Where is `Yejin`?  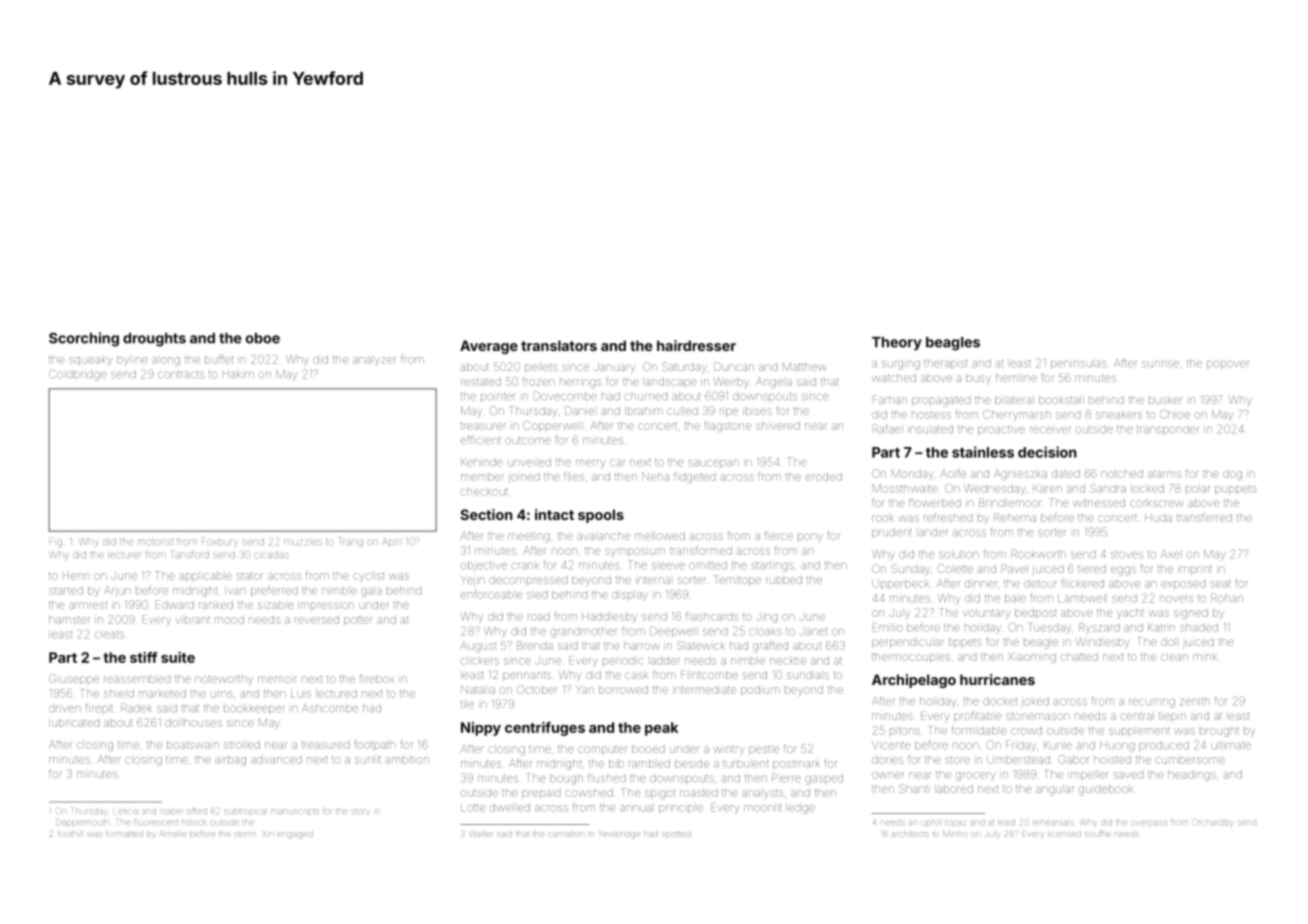 Yejin is located at coordinates (473, 581).
